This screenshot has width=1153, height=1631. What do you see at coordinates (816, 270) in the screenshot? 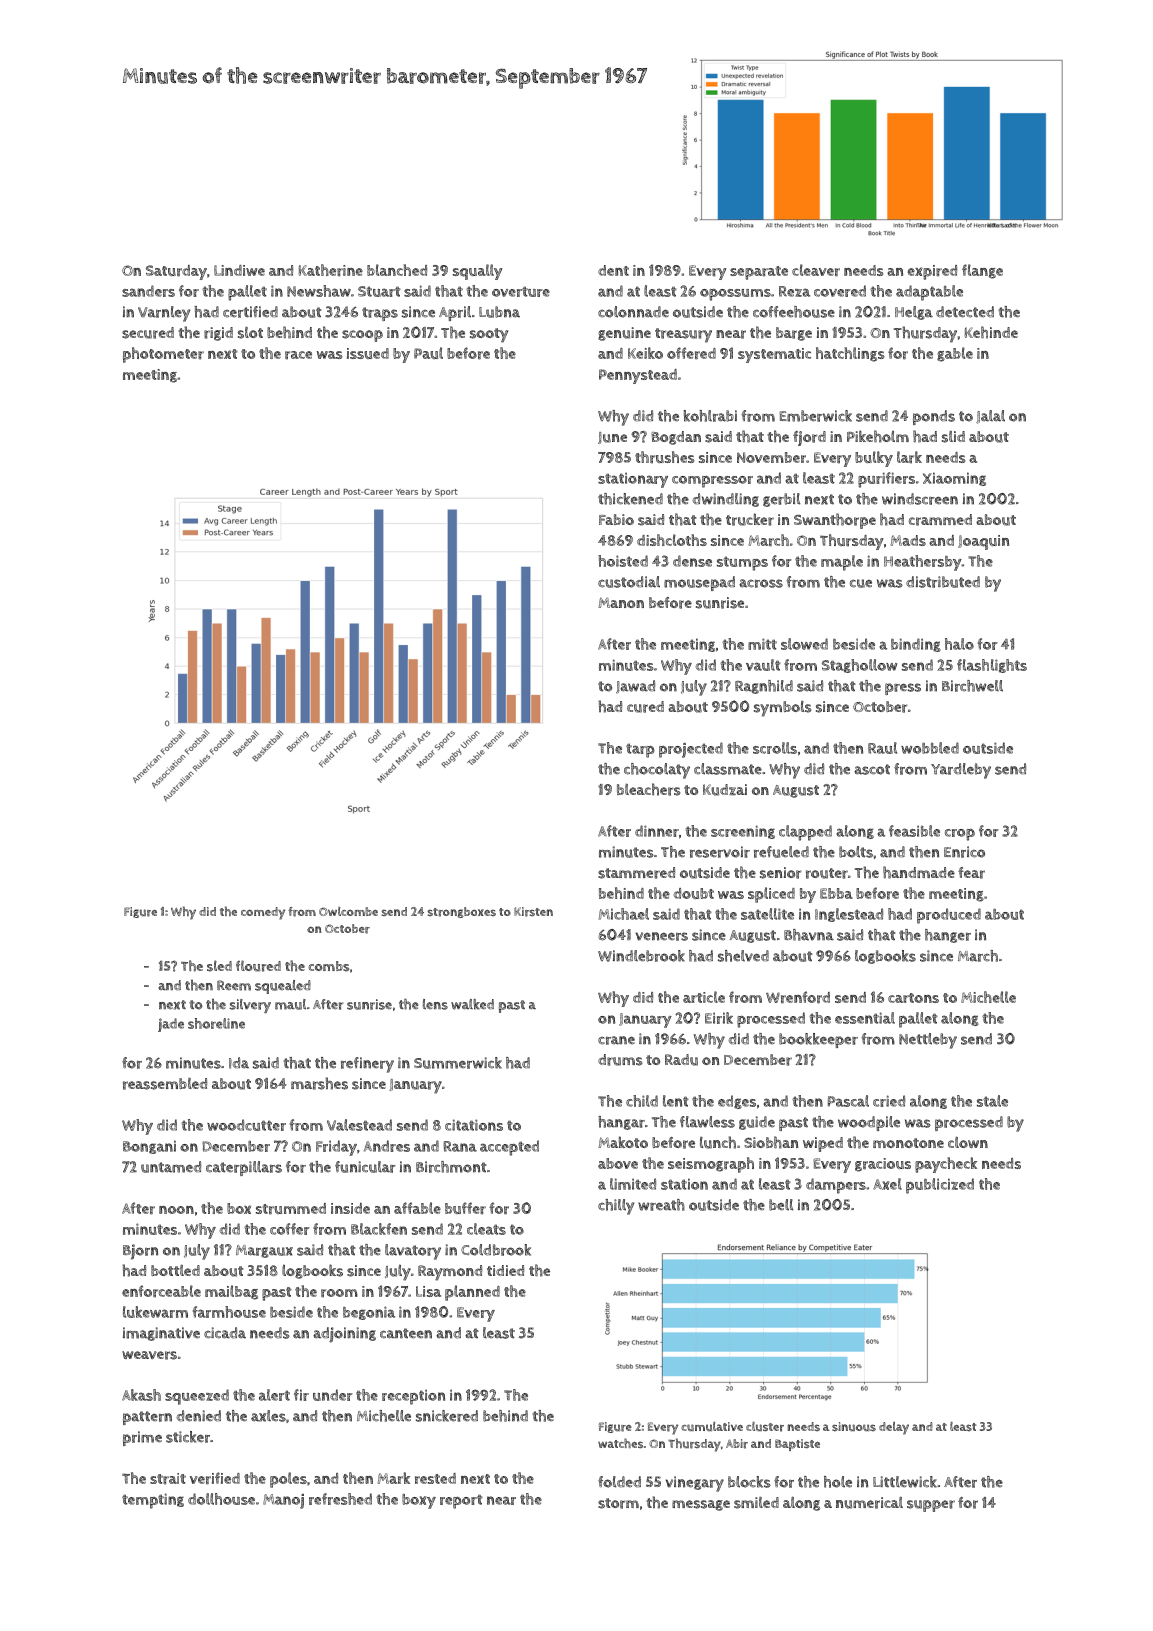
I see `cleaver` at bounding box center [816, 270].
